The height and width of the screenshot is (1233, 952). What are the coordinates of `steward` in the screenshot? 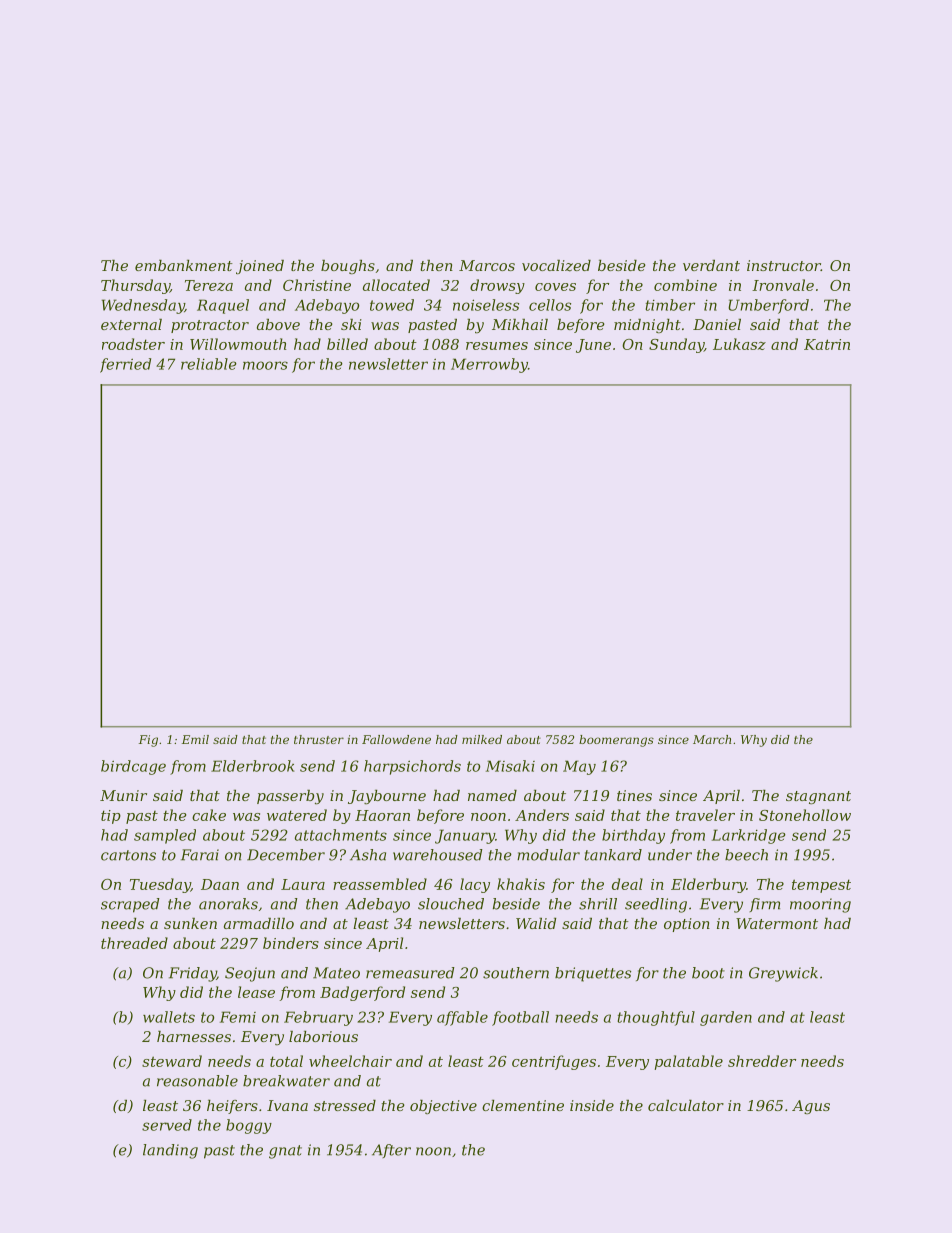 It's located at (172, 1061).
